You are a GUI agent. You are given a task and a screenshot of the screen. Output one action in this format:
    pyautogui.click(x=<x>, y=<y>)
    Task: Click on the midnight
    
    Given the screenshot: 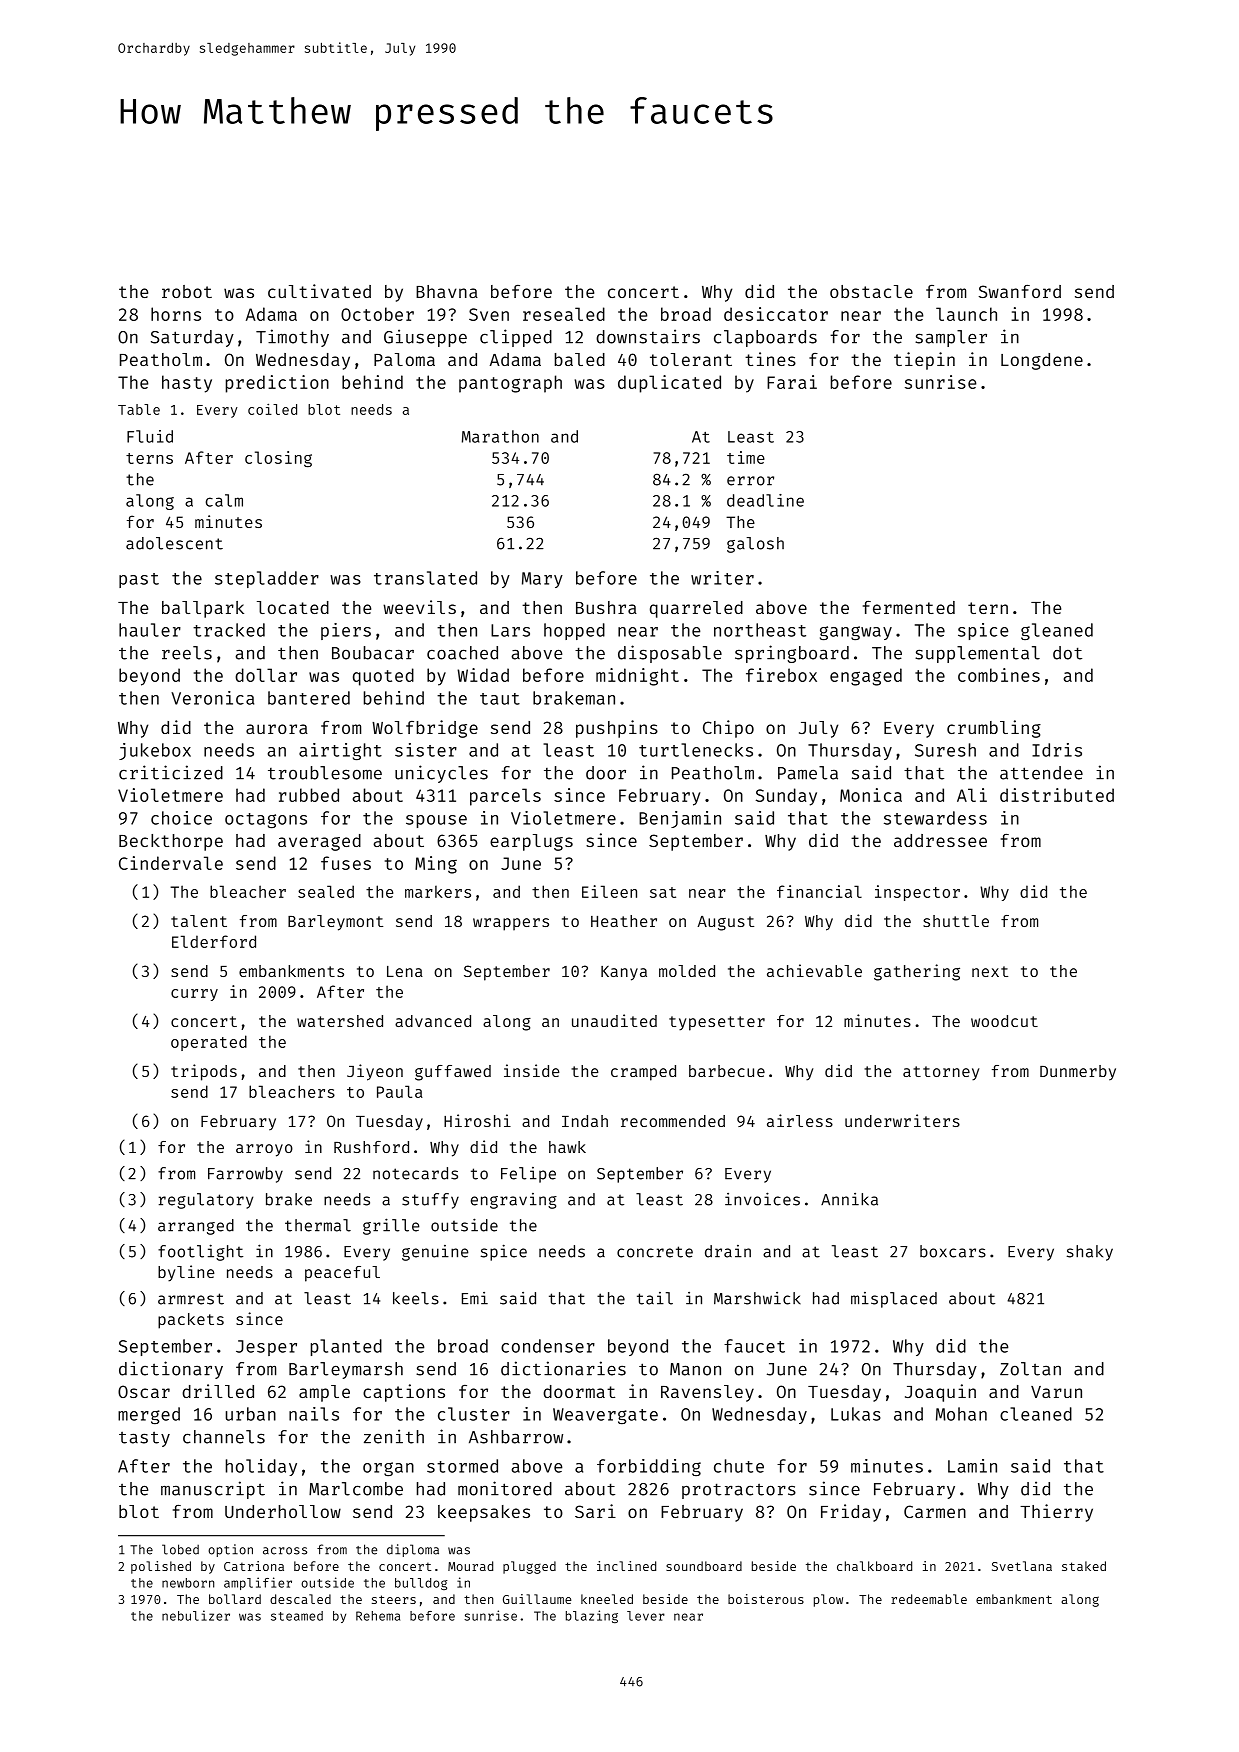 What is the action you would take?
    pyautogui.click(x=637, y=677)
